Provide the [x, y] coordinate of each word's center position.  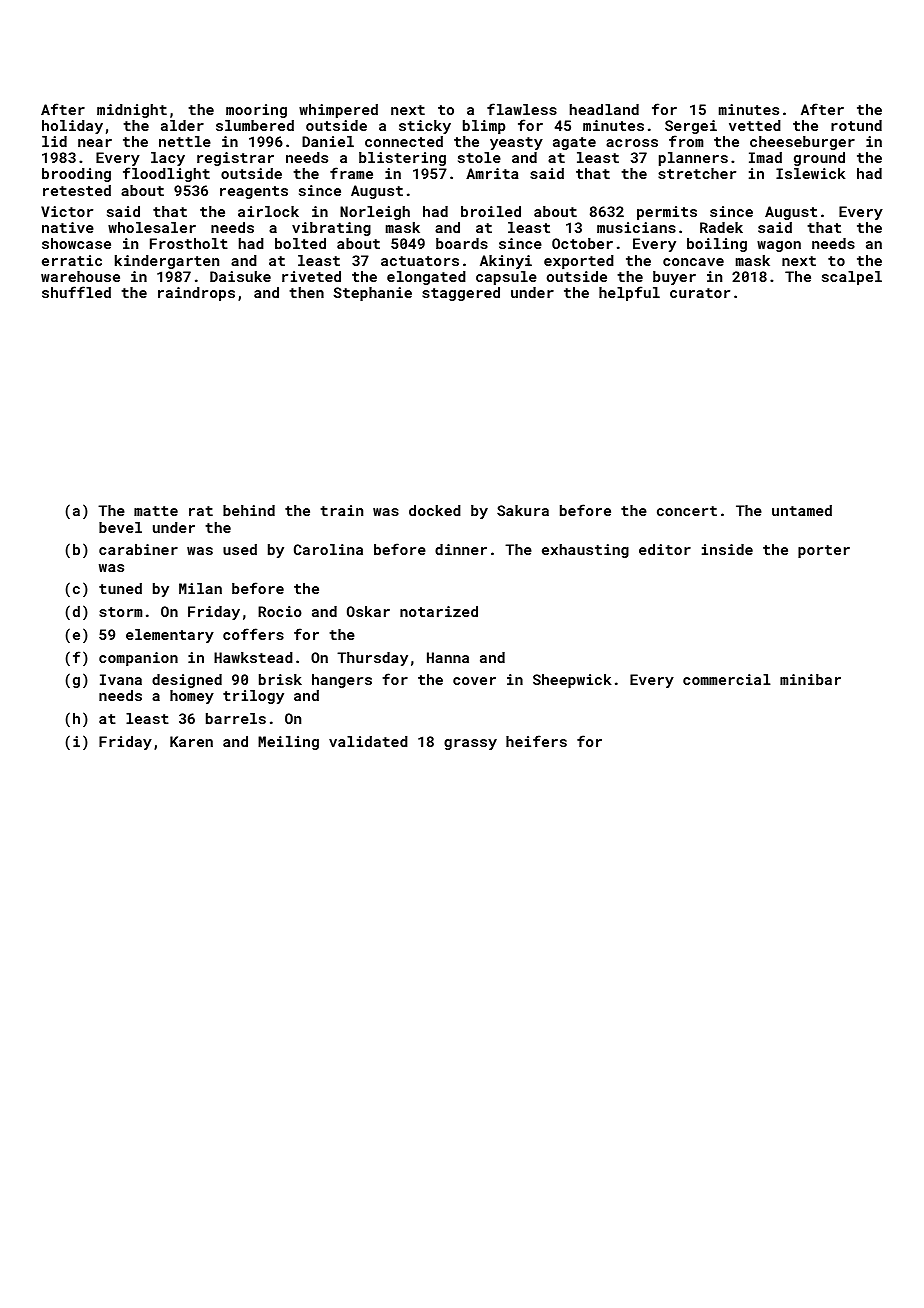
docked [435, 510]
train [341, 510]
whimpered [338, 111]
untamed [802, 510]
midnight [132, 111]
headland [604, 109]
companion [138, 659]
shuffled [76, 292]
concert [687, 511]
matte [156, 511]
